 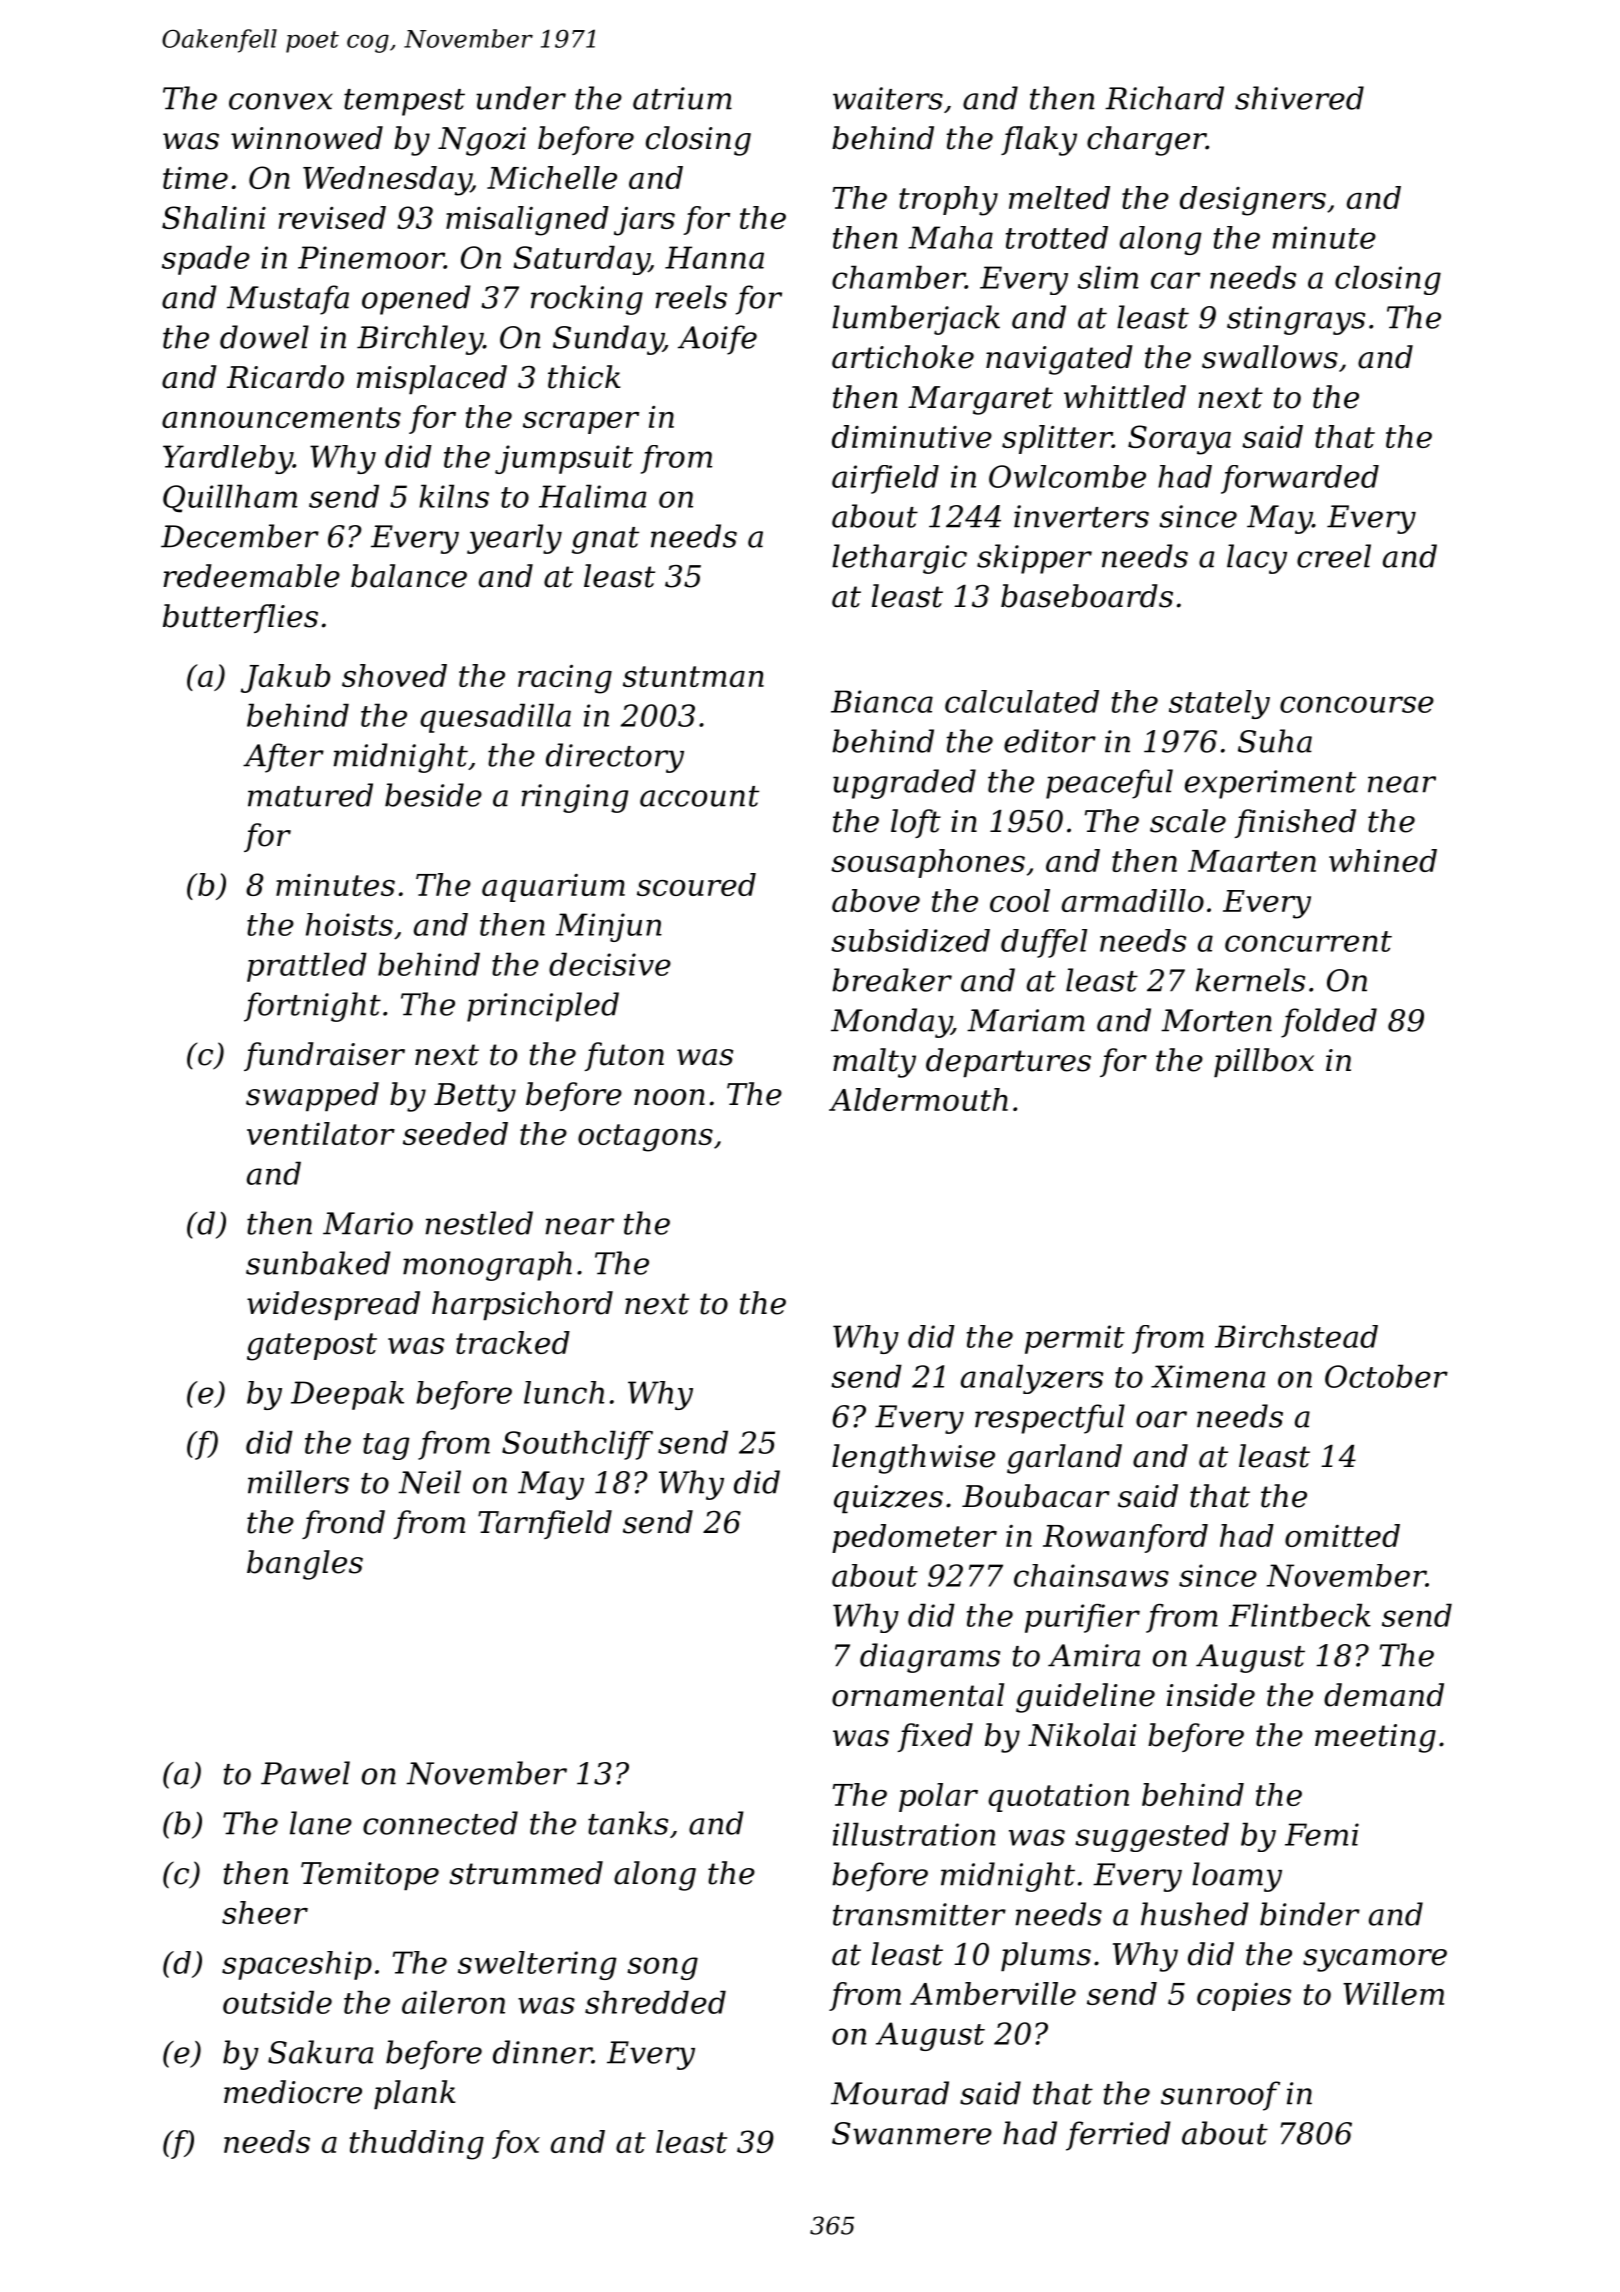 What do you see at coordinates (1050, 741) in the screenshot?
I see `editor` at bounding box center [1050, 741].
